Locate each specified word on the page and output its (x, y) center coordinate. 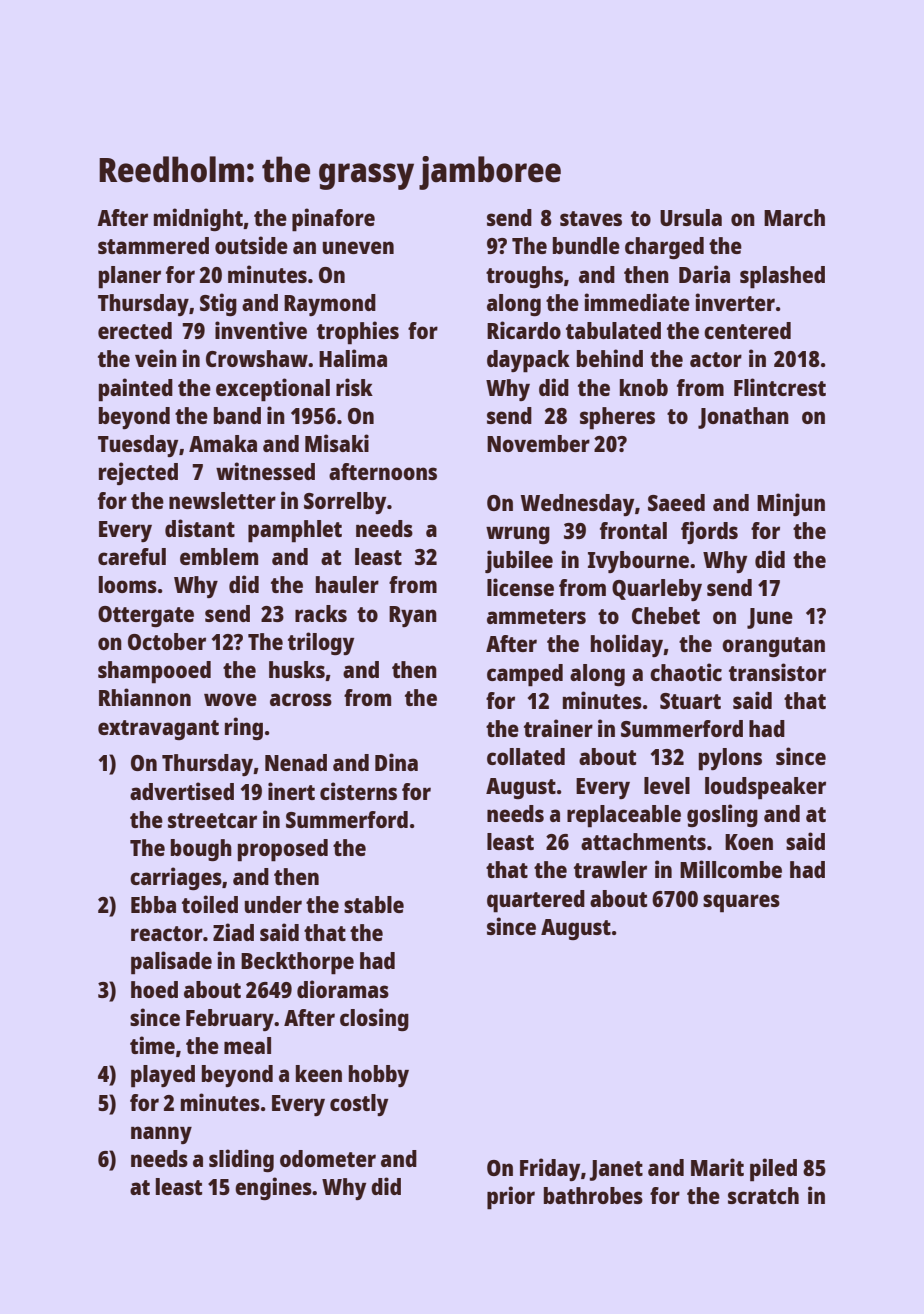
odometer (328, 1158)
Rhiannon (145, 697)
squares (741, 903)
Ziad (233, 932)
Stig (218, 304)
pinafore (333, 220)
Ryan (413, 616)
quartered (536, 901)
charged (664, 248)
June (770, 618)
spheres (617, 418)
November (538, 443)
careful (132, 556)
